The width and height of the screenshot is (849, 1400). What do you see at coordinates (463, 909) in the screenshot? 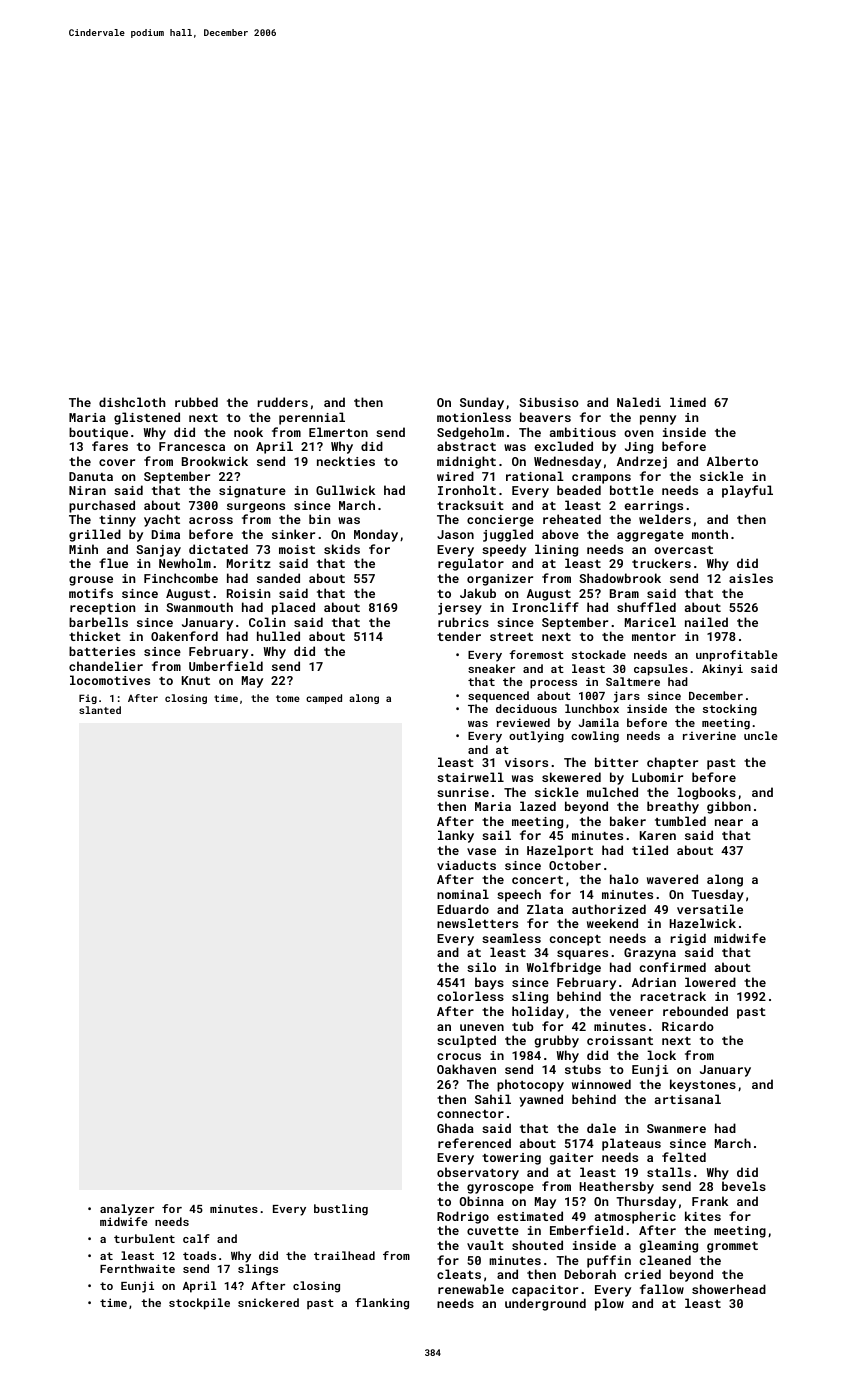
I see `Eduardo` at bounding box center [463, 909].
